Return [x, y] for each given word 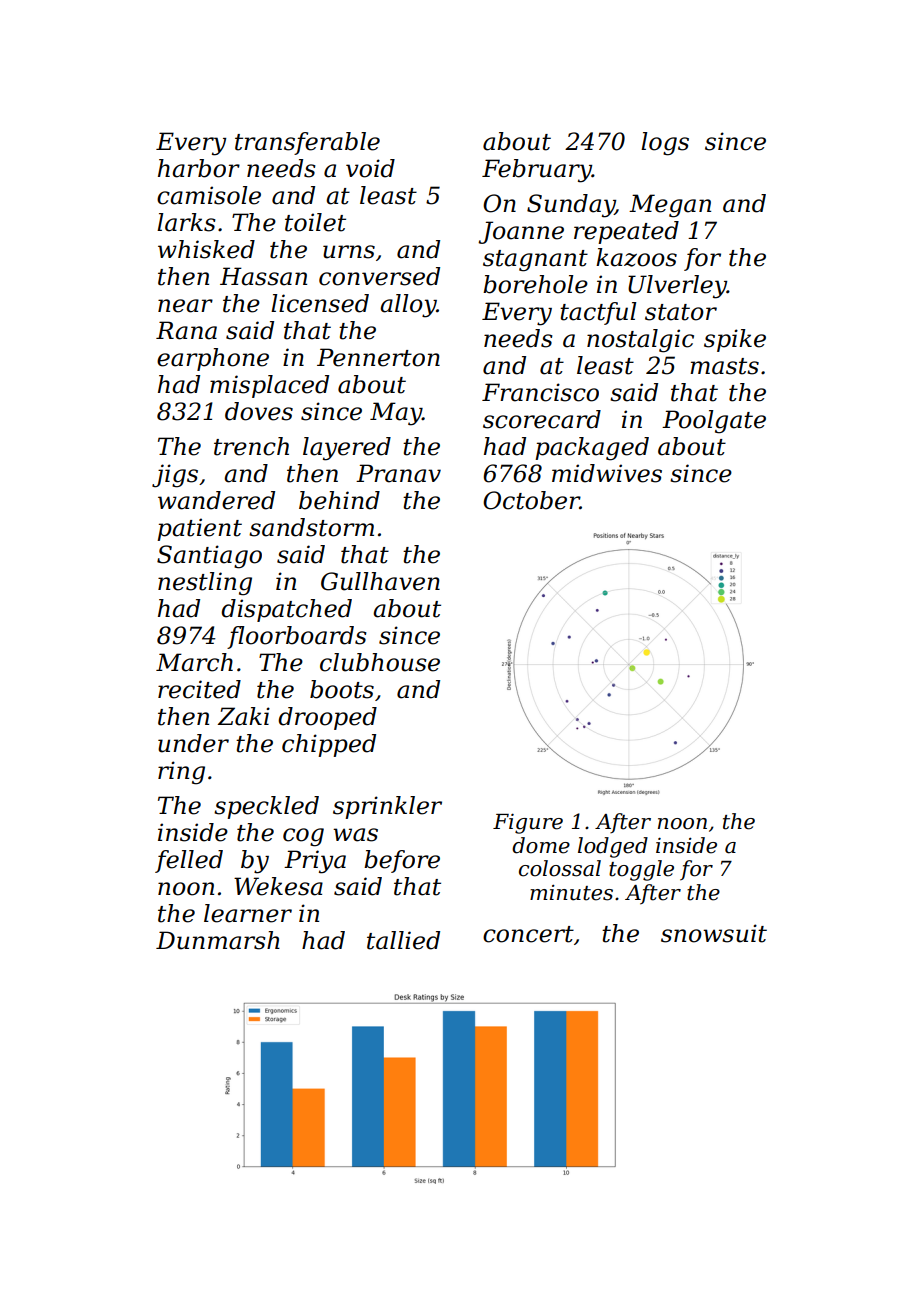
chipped [329, 745]
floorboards [297, 637]
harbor [199, 168]
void [370, 168]
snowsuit [714, 933]
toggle [641, 870]
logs [665, 144]
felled [189, 861]
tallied [403, 940]
